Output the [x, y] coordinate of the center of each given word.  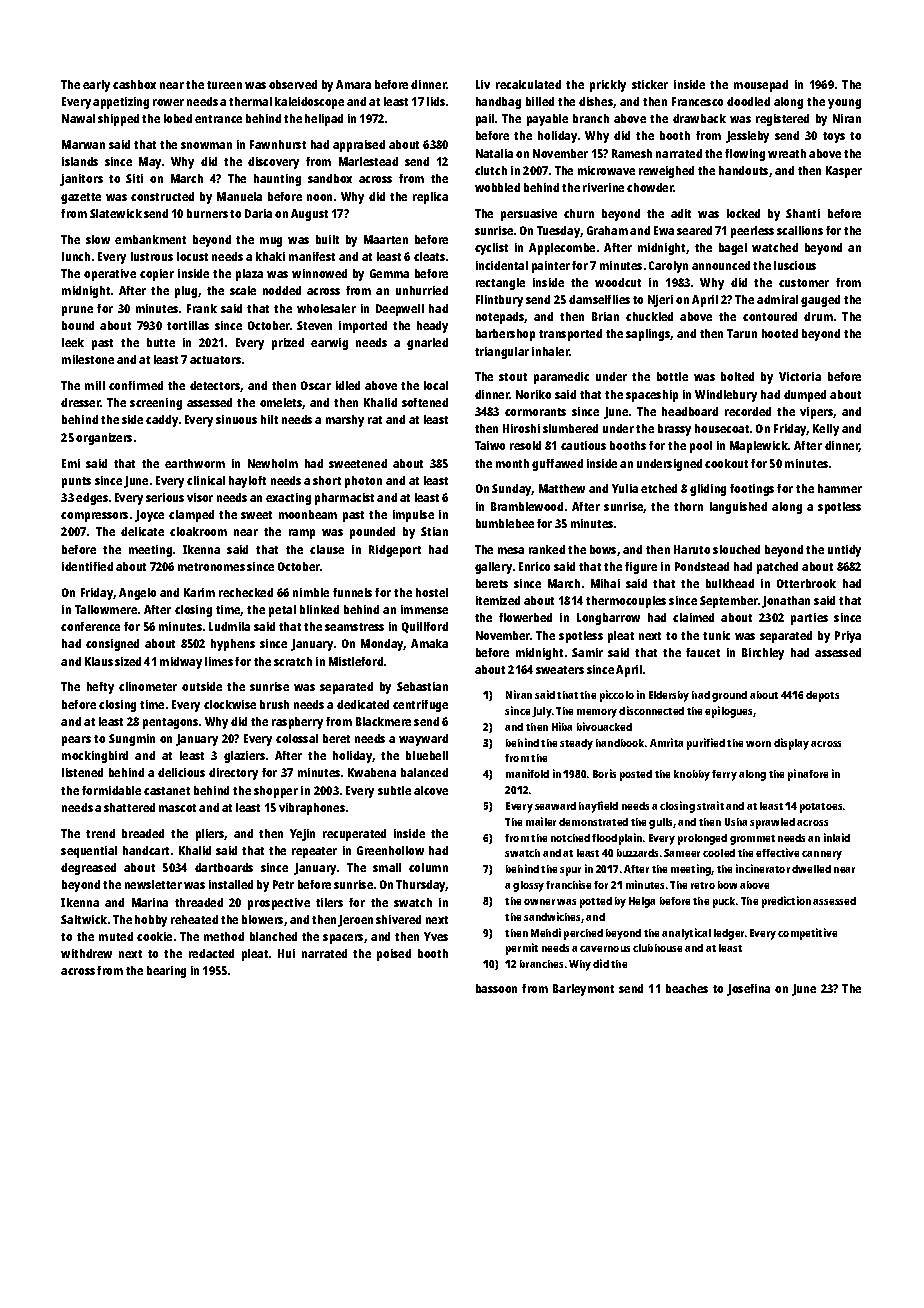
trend [100, 833]
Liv [483, 84]
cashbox [134, 84]
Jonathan [786, 602]
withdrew [86, 953]
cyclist [491, 249]
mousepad [761, 86]
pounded [372, 533]
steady [576, 744]
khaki [270, 256]
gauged [820, 301]
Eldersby [669, 696]
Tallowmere [106, 609]
